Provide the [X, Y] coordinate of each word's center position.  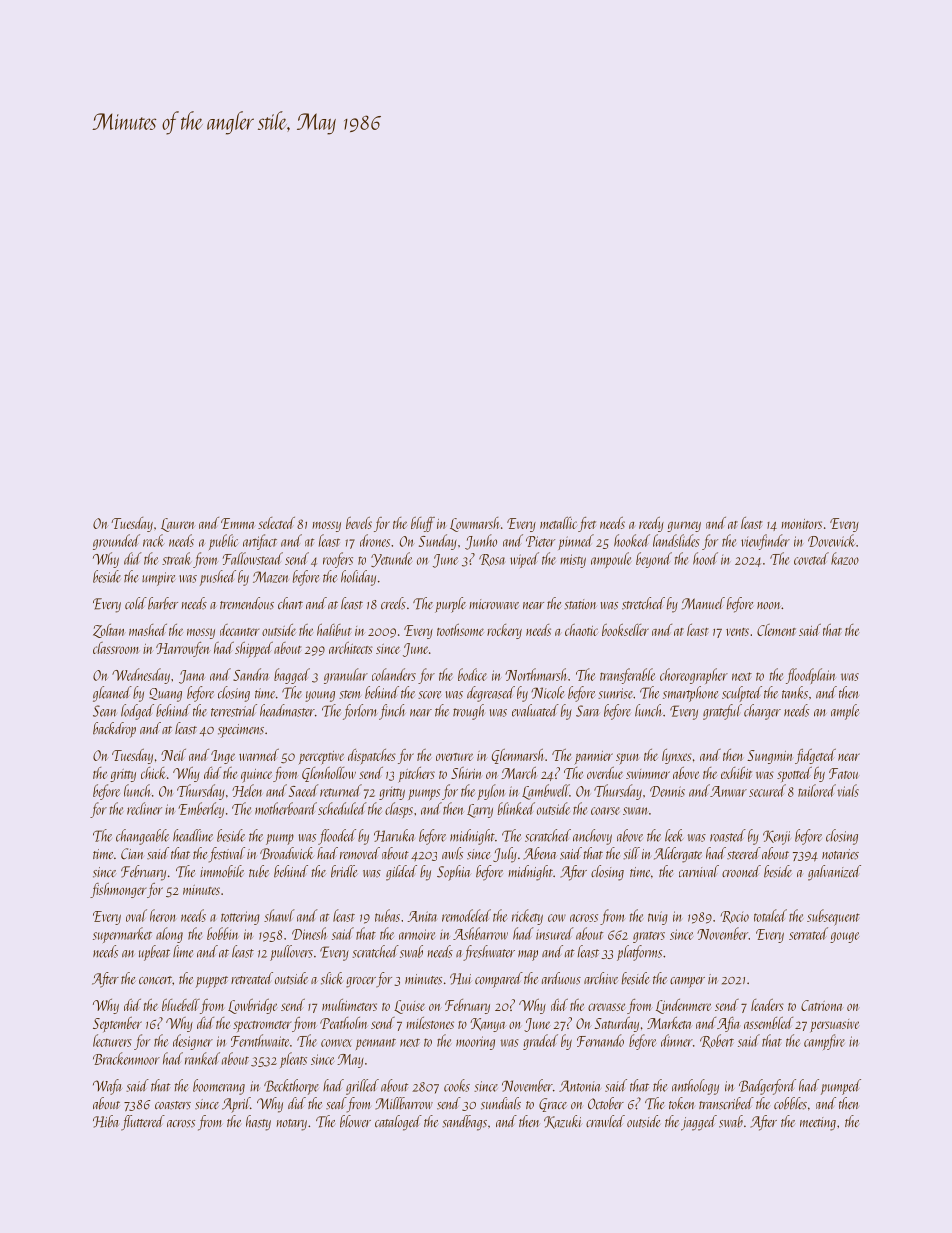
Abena [540, 853]
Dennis [667, 791]
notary [292, 1125]
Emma [238, 523]
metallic [558, 523]
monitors [802, 524]
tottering [240, 918]
